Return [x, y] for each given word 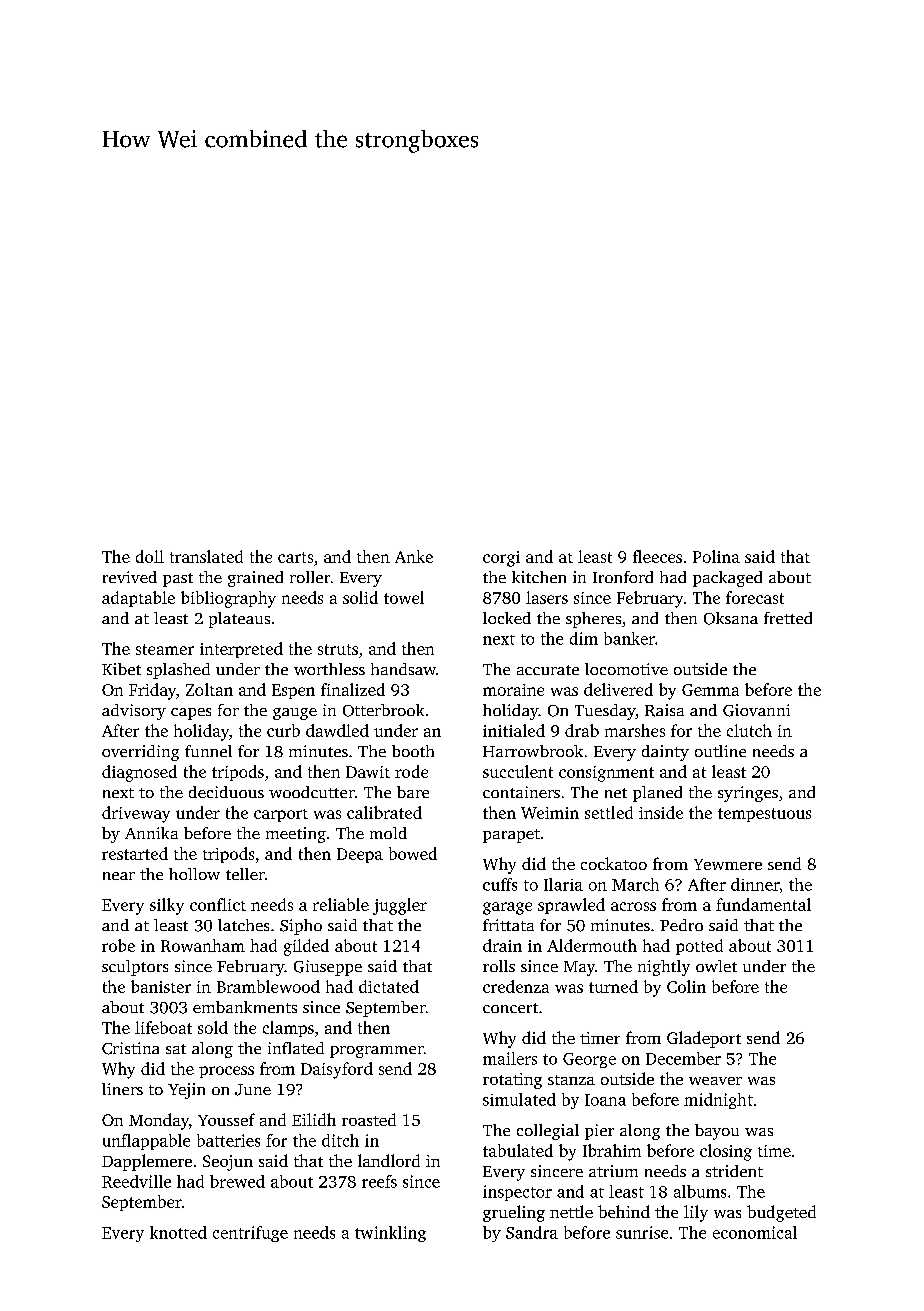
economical [755, 1232]
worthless [329, 669]
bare [413, 792]
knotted [178, 1232]
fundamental [763, 904]
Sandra [532, 1232]
